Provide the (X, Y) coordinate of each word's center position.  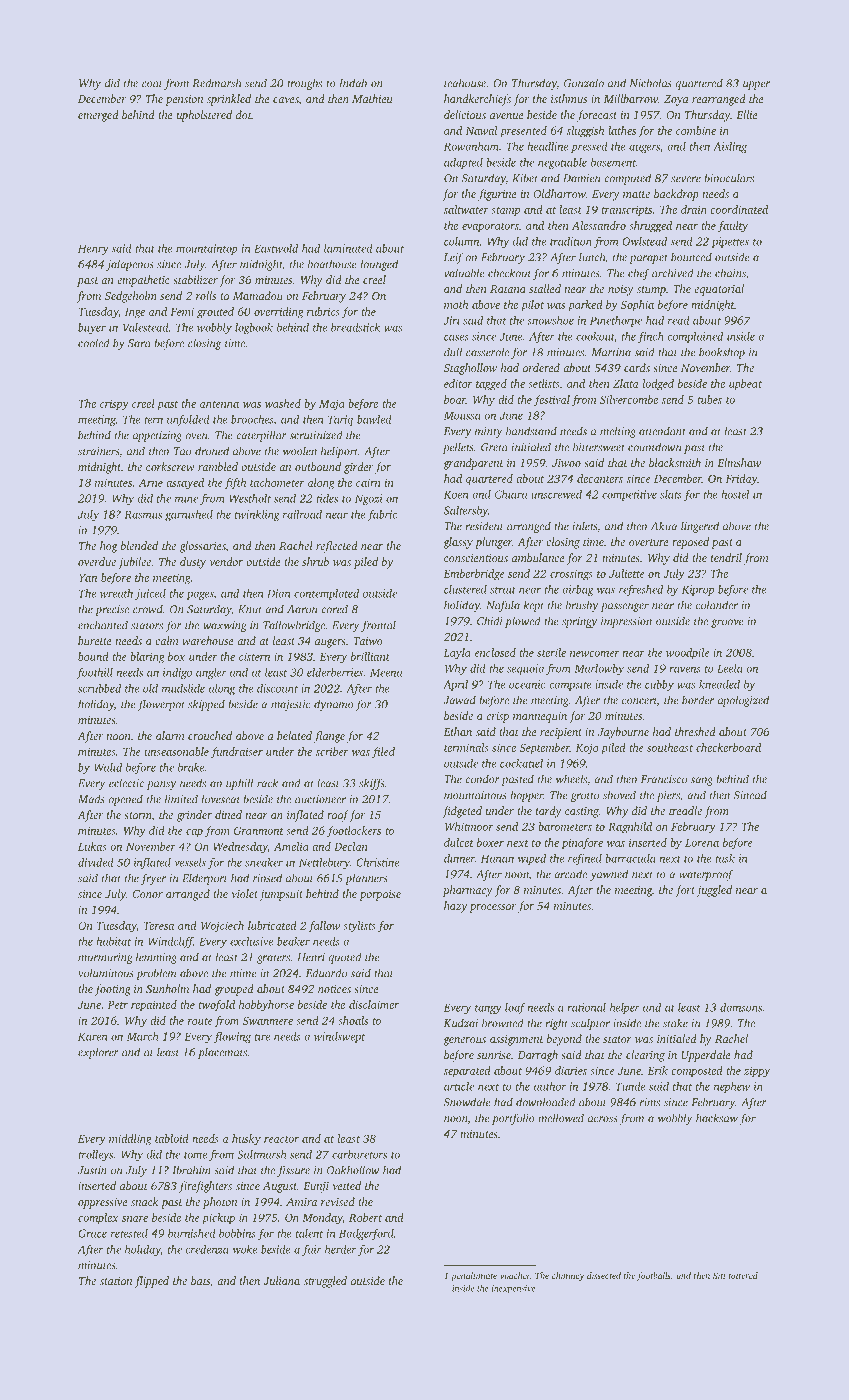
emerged (98, 116)
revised (338, 1201)
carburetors (359, 1154)
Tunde (631, 1086)
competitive (629, 495)
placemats (222, 1053)
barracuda (630, 858)
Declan (351, 846)
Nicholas (651, 83)
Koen (456, 494)
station (116, 1281)
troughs (304, 84)
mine (186, 498)
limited (181, 799)
